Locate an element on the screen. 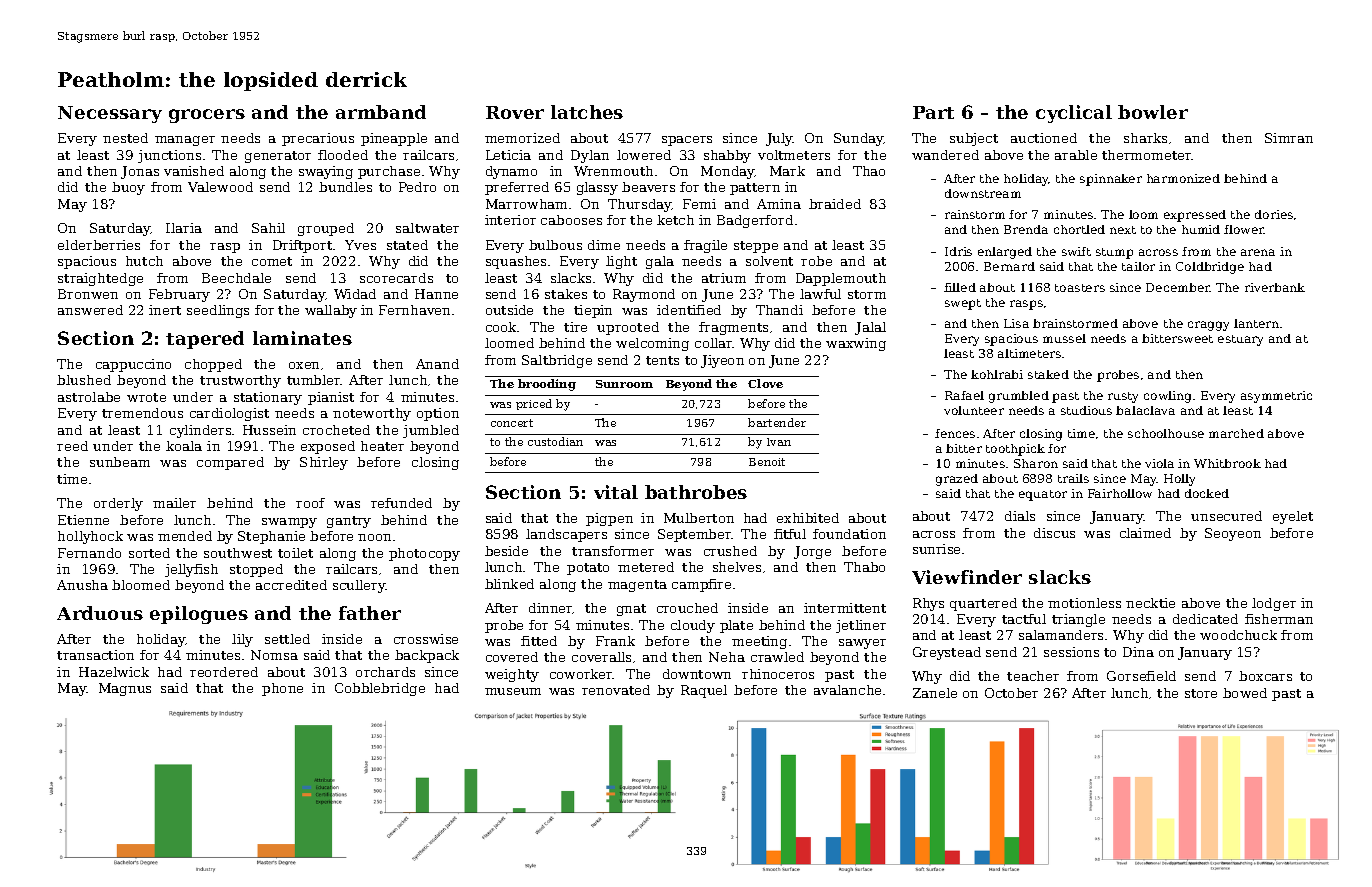 The image size is (1372, 887). braided is located at coordinates (835, 204).
